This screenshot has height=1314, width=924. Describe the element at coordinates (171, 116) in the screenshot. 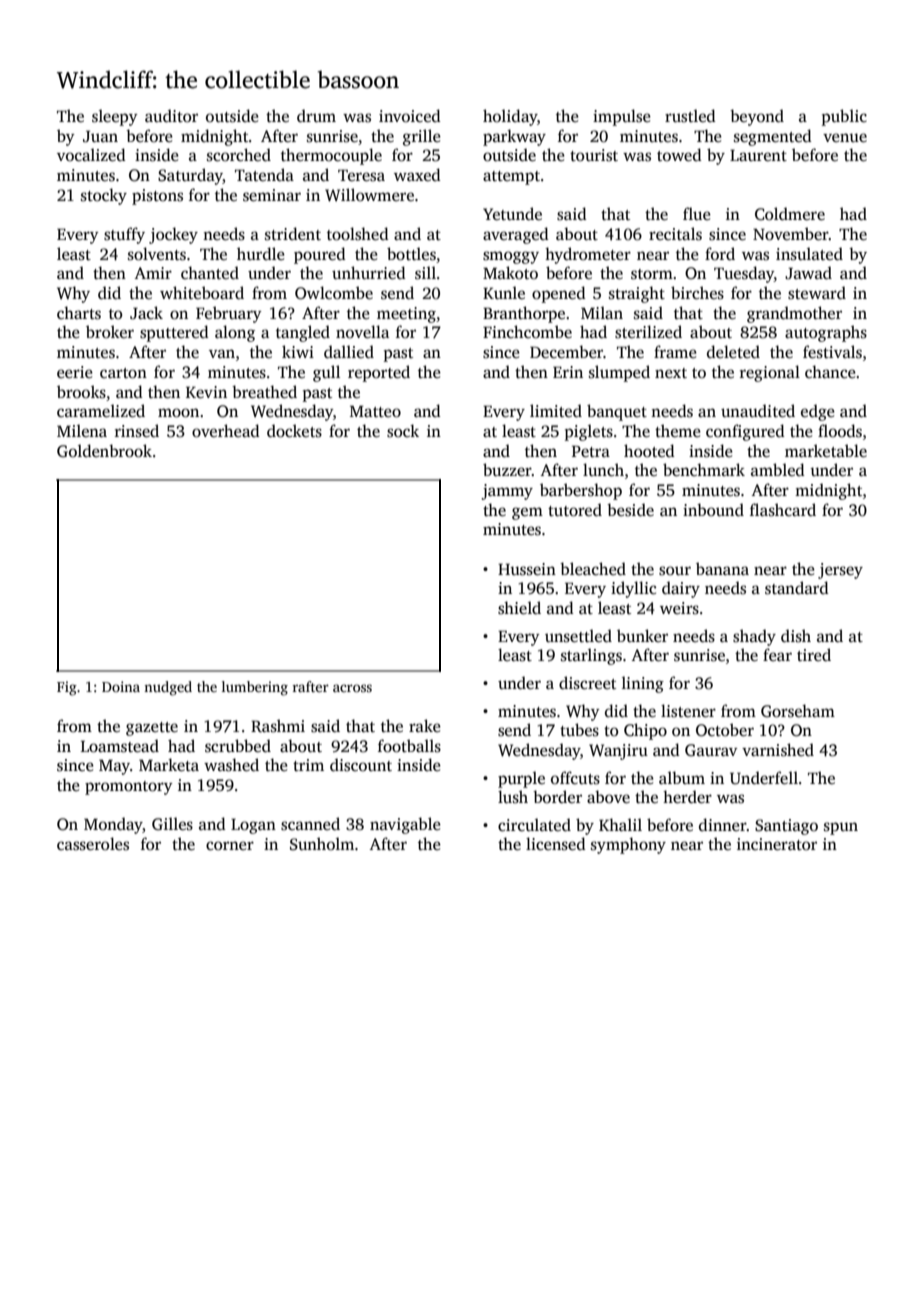

I see `auditor` at that location.
